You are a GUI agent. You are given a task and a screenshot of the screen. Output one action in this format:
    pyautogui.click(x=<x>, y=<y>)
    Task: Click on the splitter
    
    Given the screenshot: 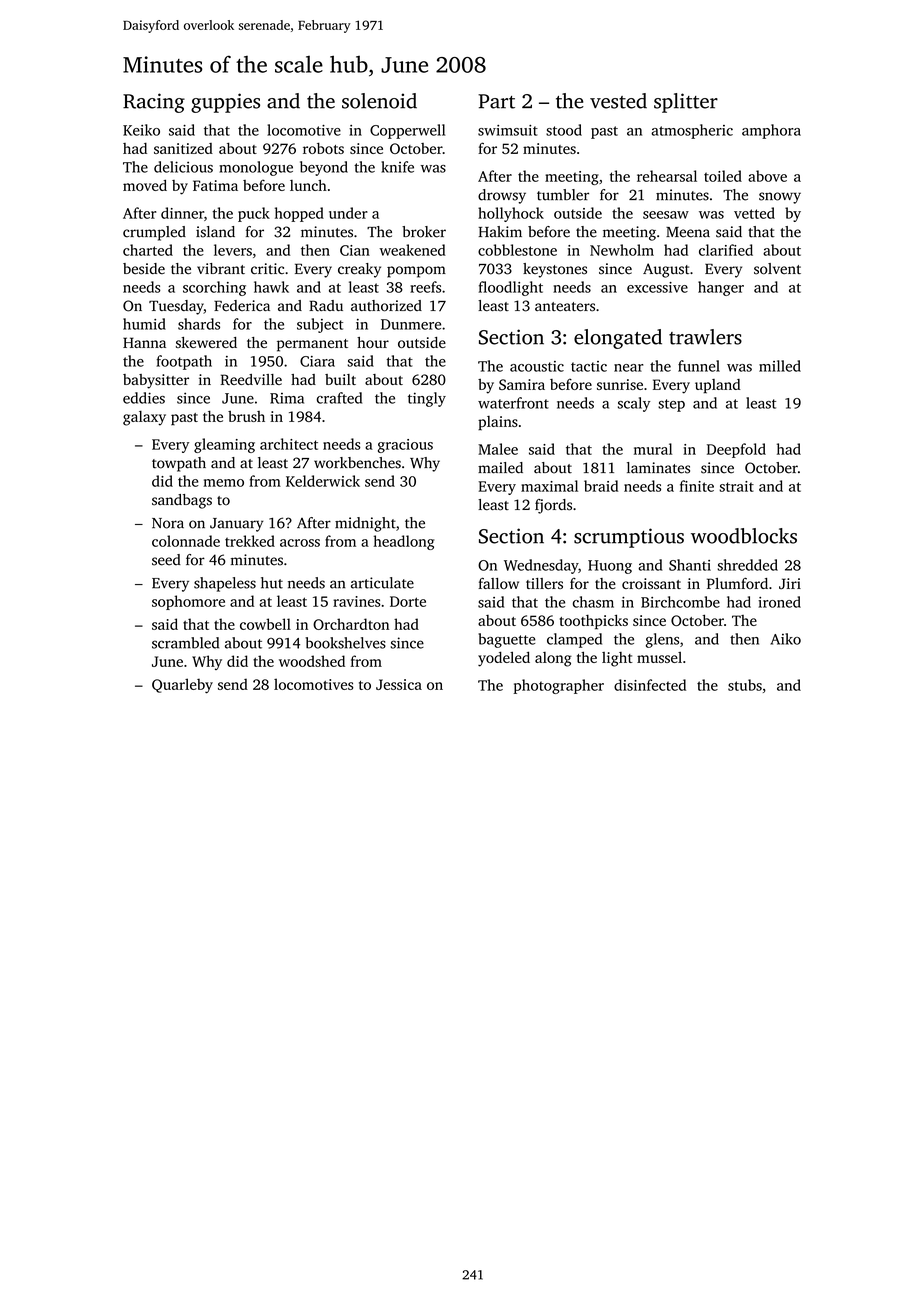 What is the action you would take?
    pyautogui.click(x=686, y=103)
